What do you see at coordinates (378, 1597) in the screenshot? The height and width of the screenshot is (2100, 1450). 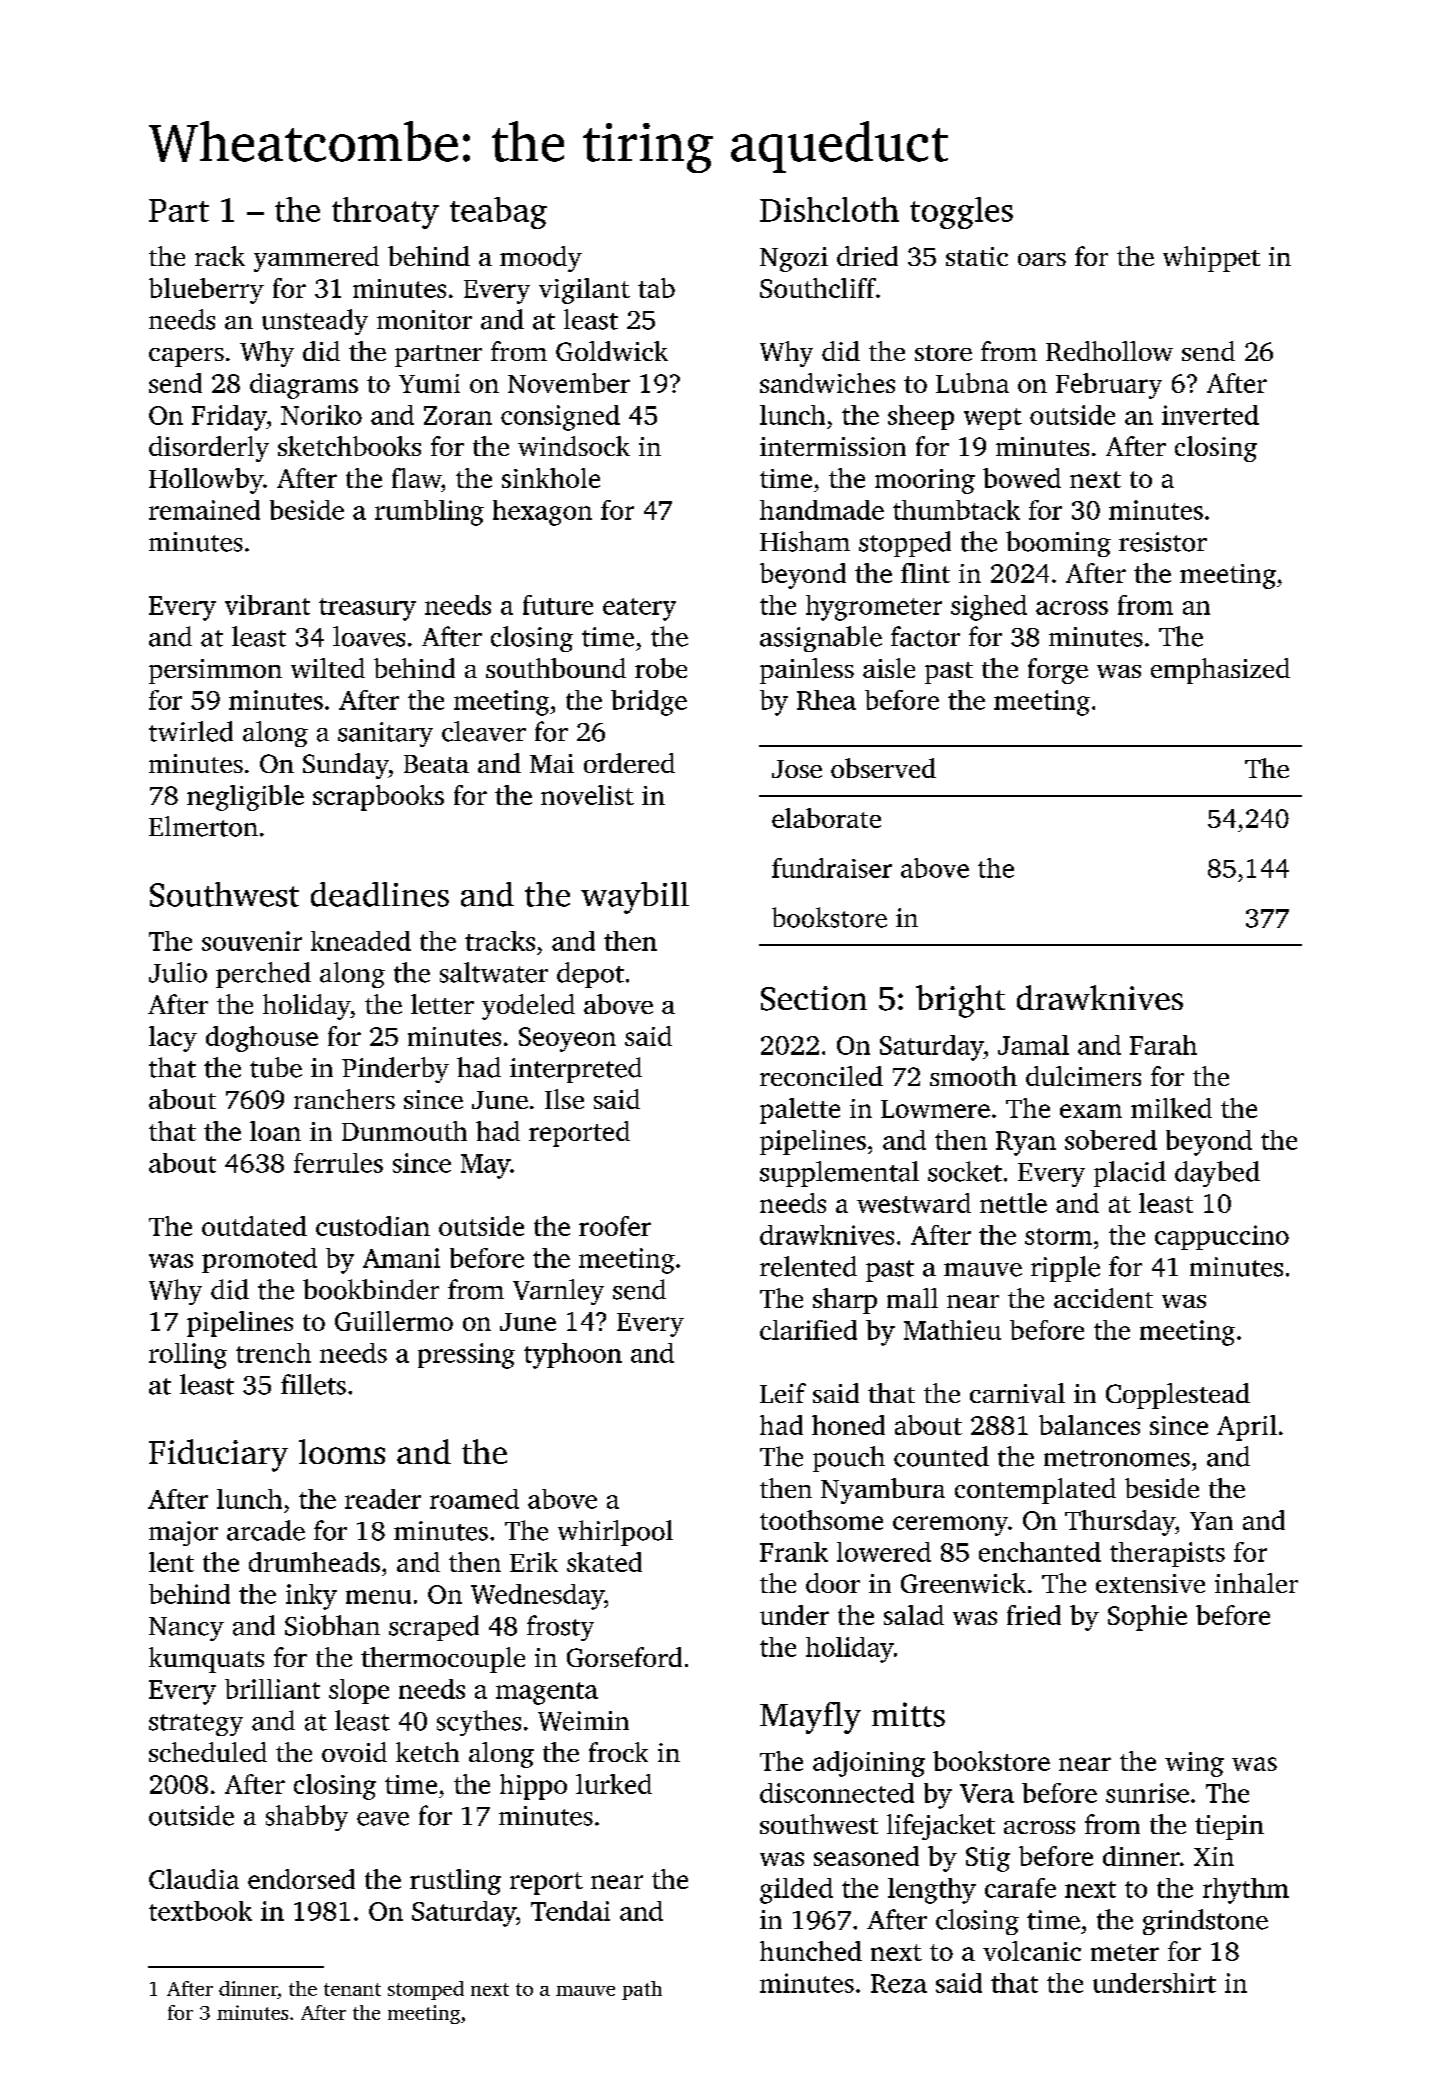 I see `menu` at bounding box center [378, 1597].
